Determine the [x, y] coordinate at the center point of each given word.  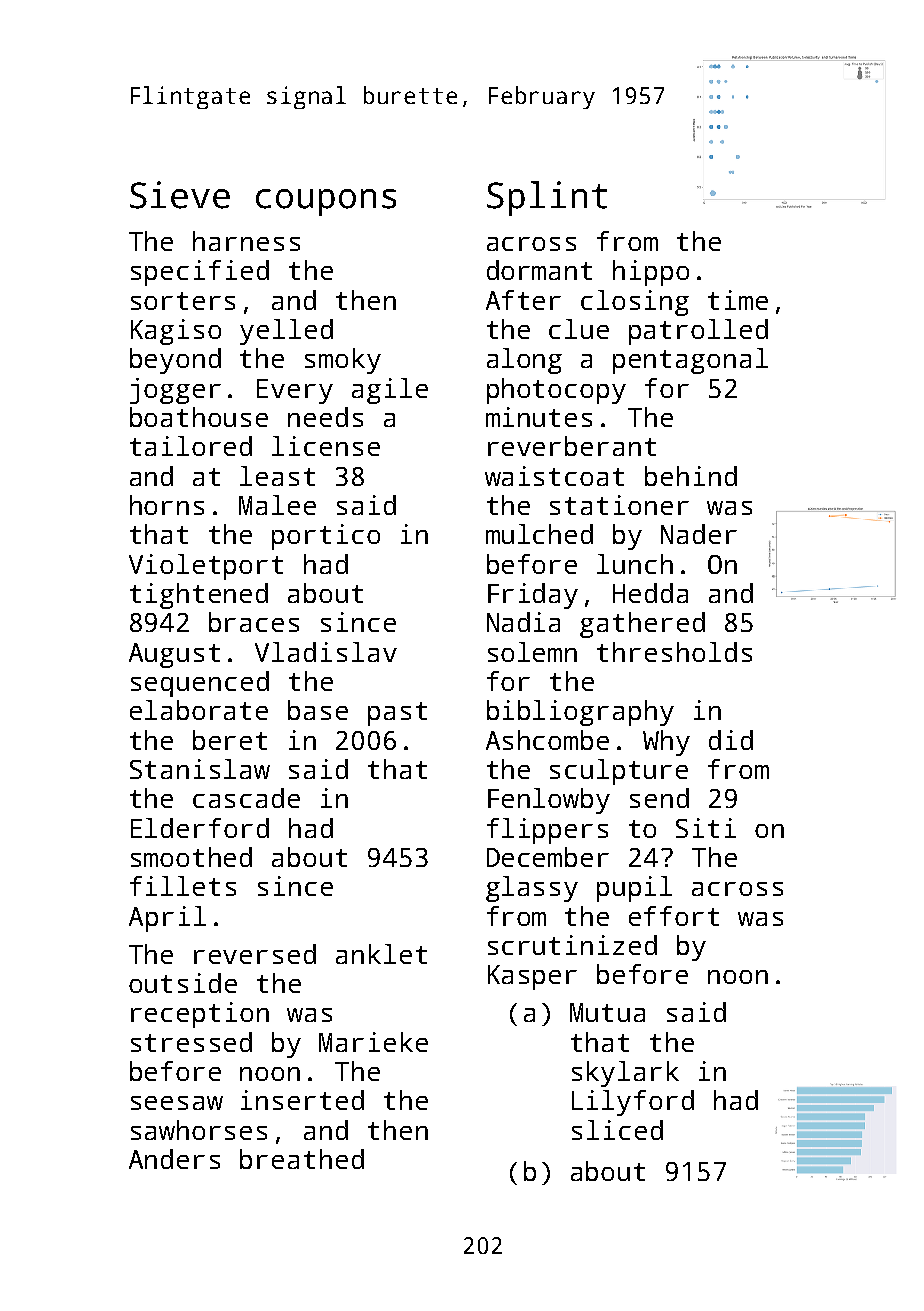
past [397, 714]
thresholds [674, 652]
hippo [651, 273]
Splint [547, 198]
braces [254, 622]
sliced [617, 1130]
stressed [191, 1042]
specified [200, 273]
